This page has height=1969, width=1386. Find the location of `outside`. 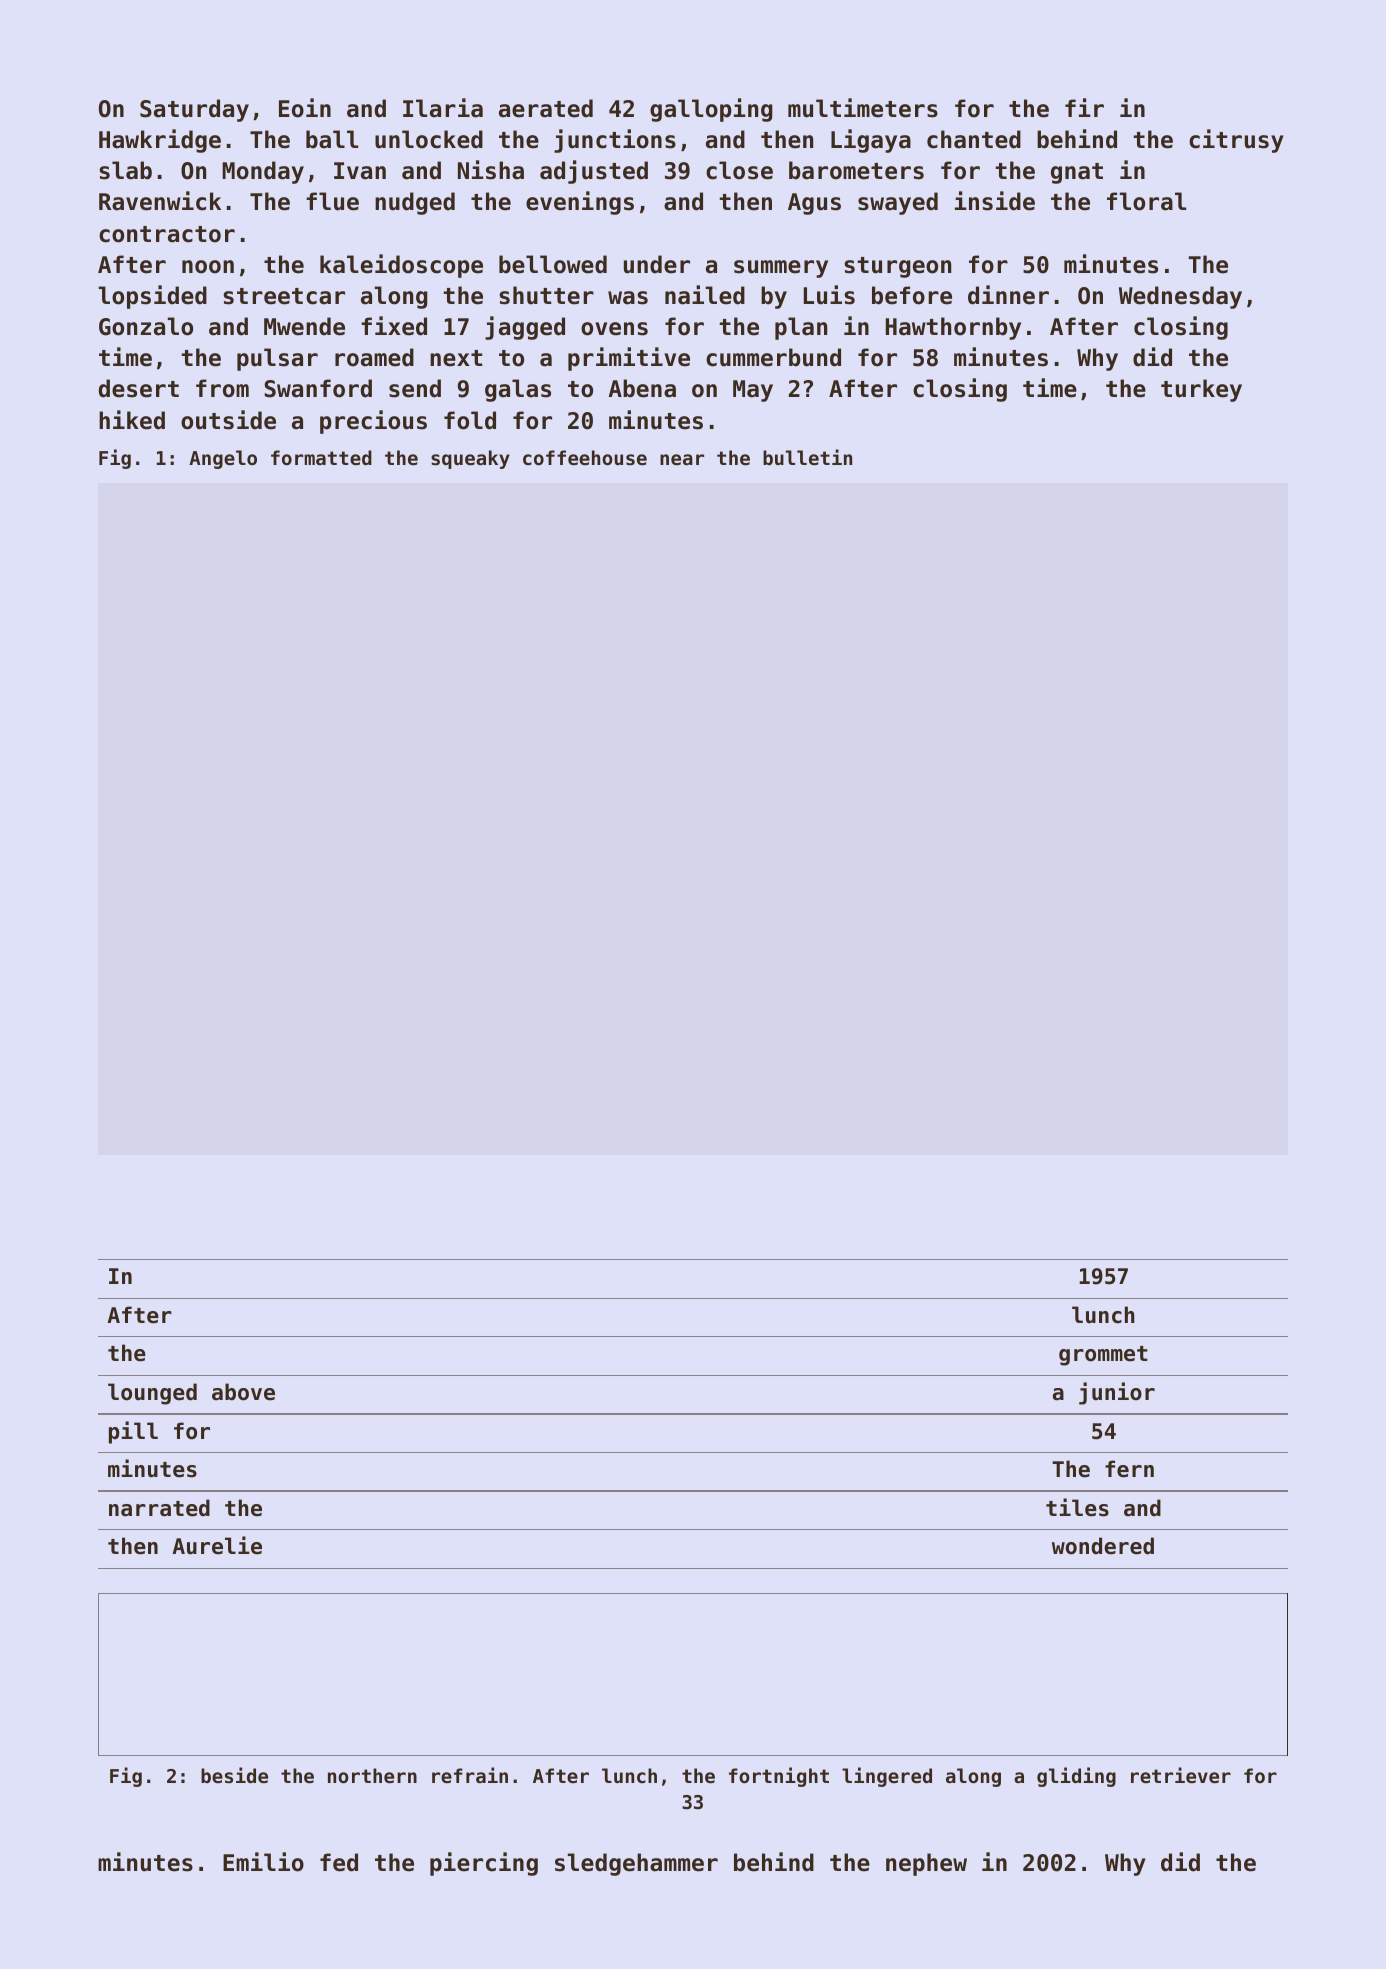

outside is located at coordinates (228, 420).
